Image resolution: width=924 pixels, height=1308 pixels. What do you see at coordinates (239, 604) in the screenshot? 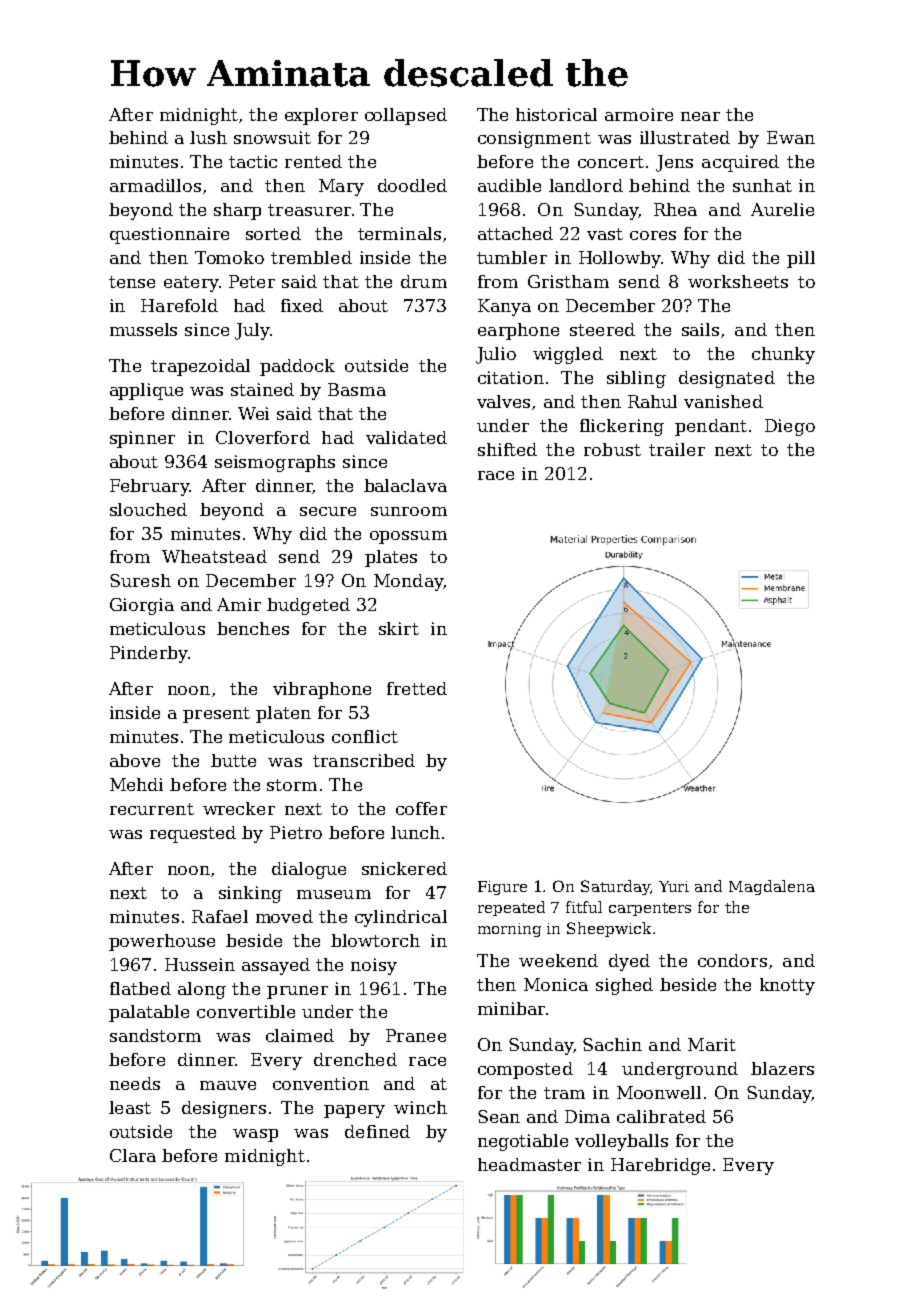
I see `Amir` at bounding box center [239, 604].
